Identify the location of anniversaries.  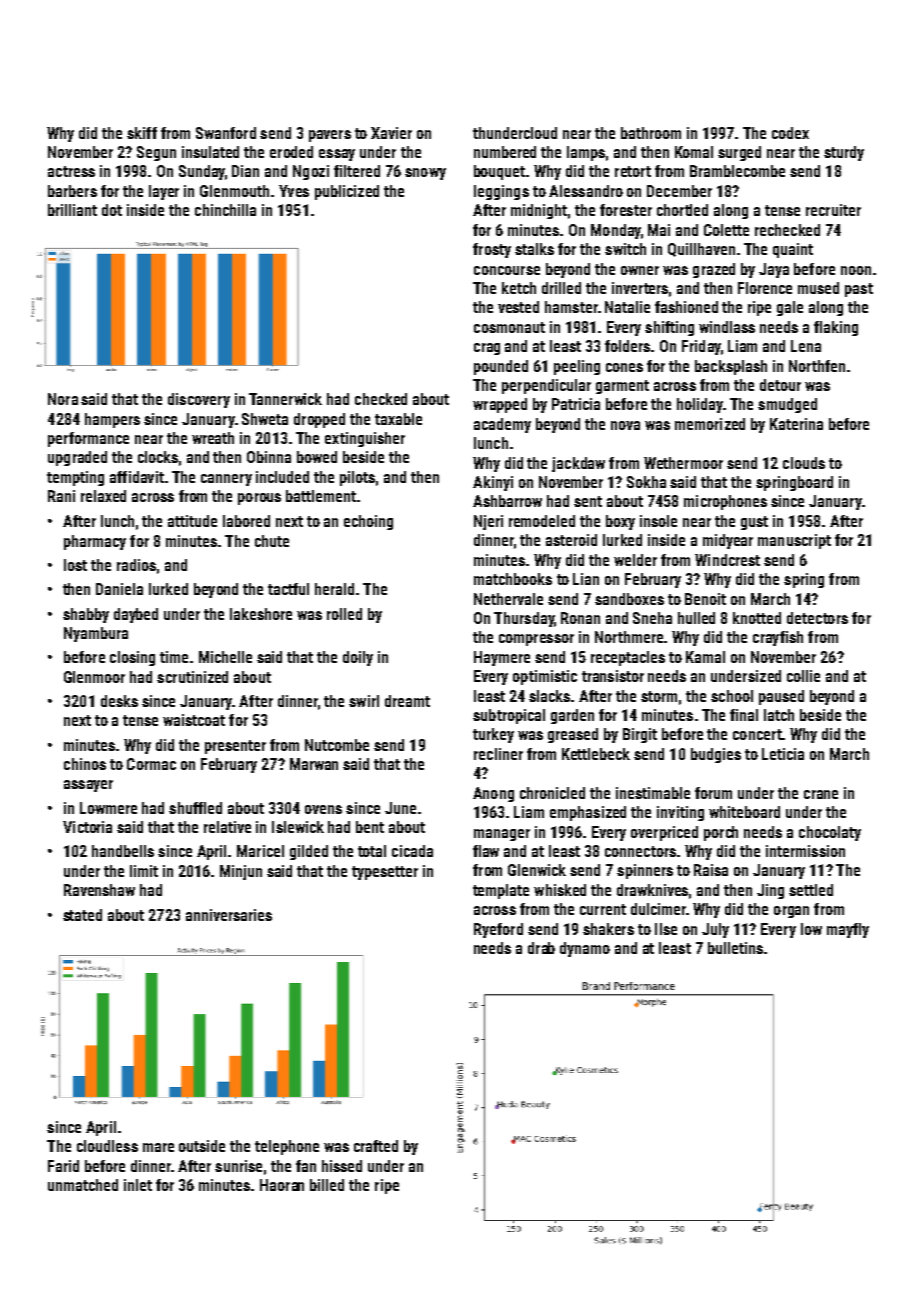
(229, 915).
